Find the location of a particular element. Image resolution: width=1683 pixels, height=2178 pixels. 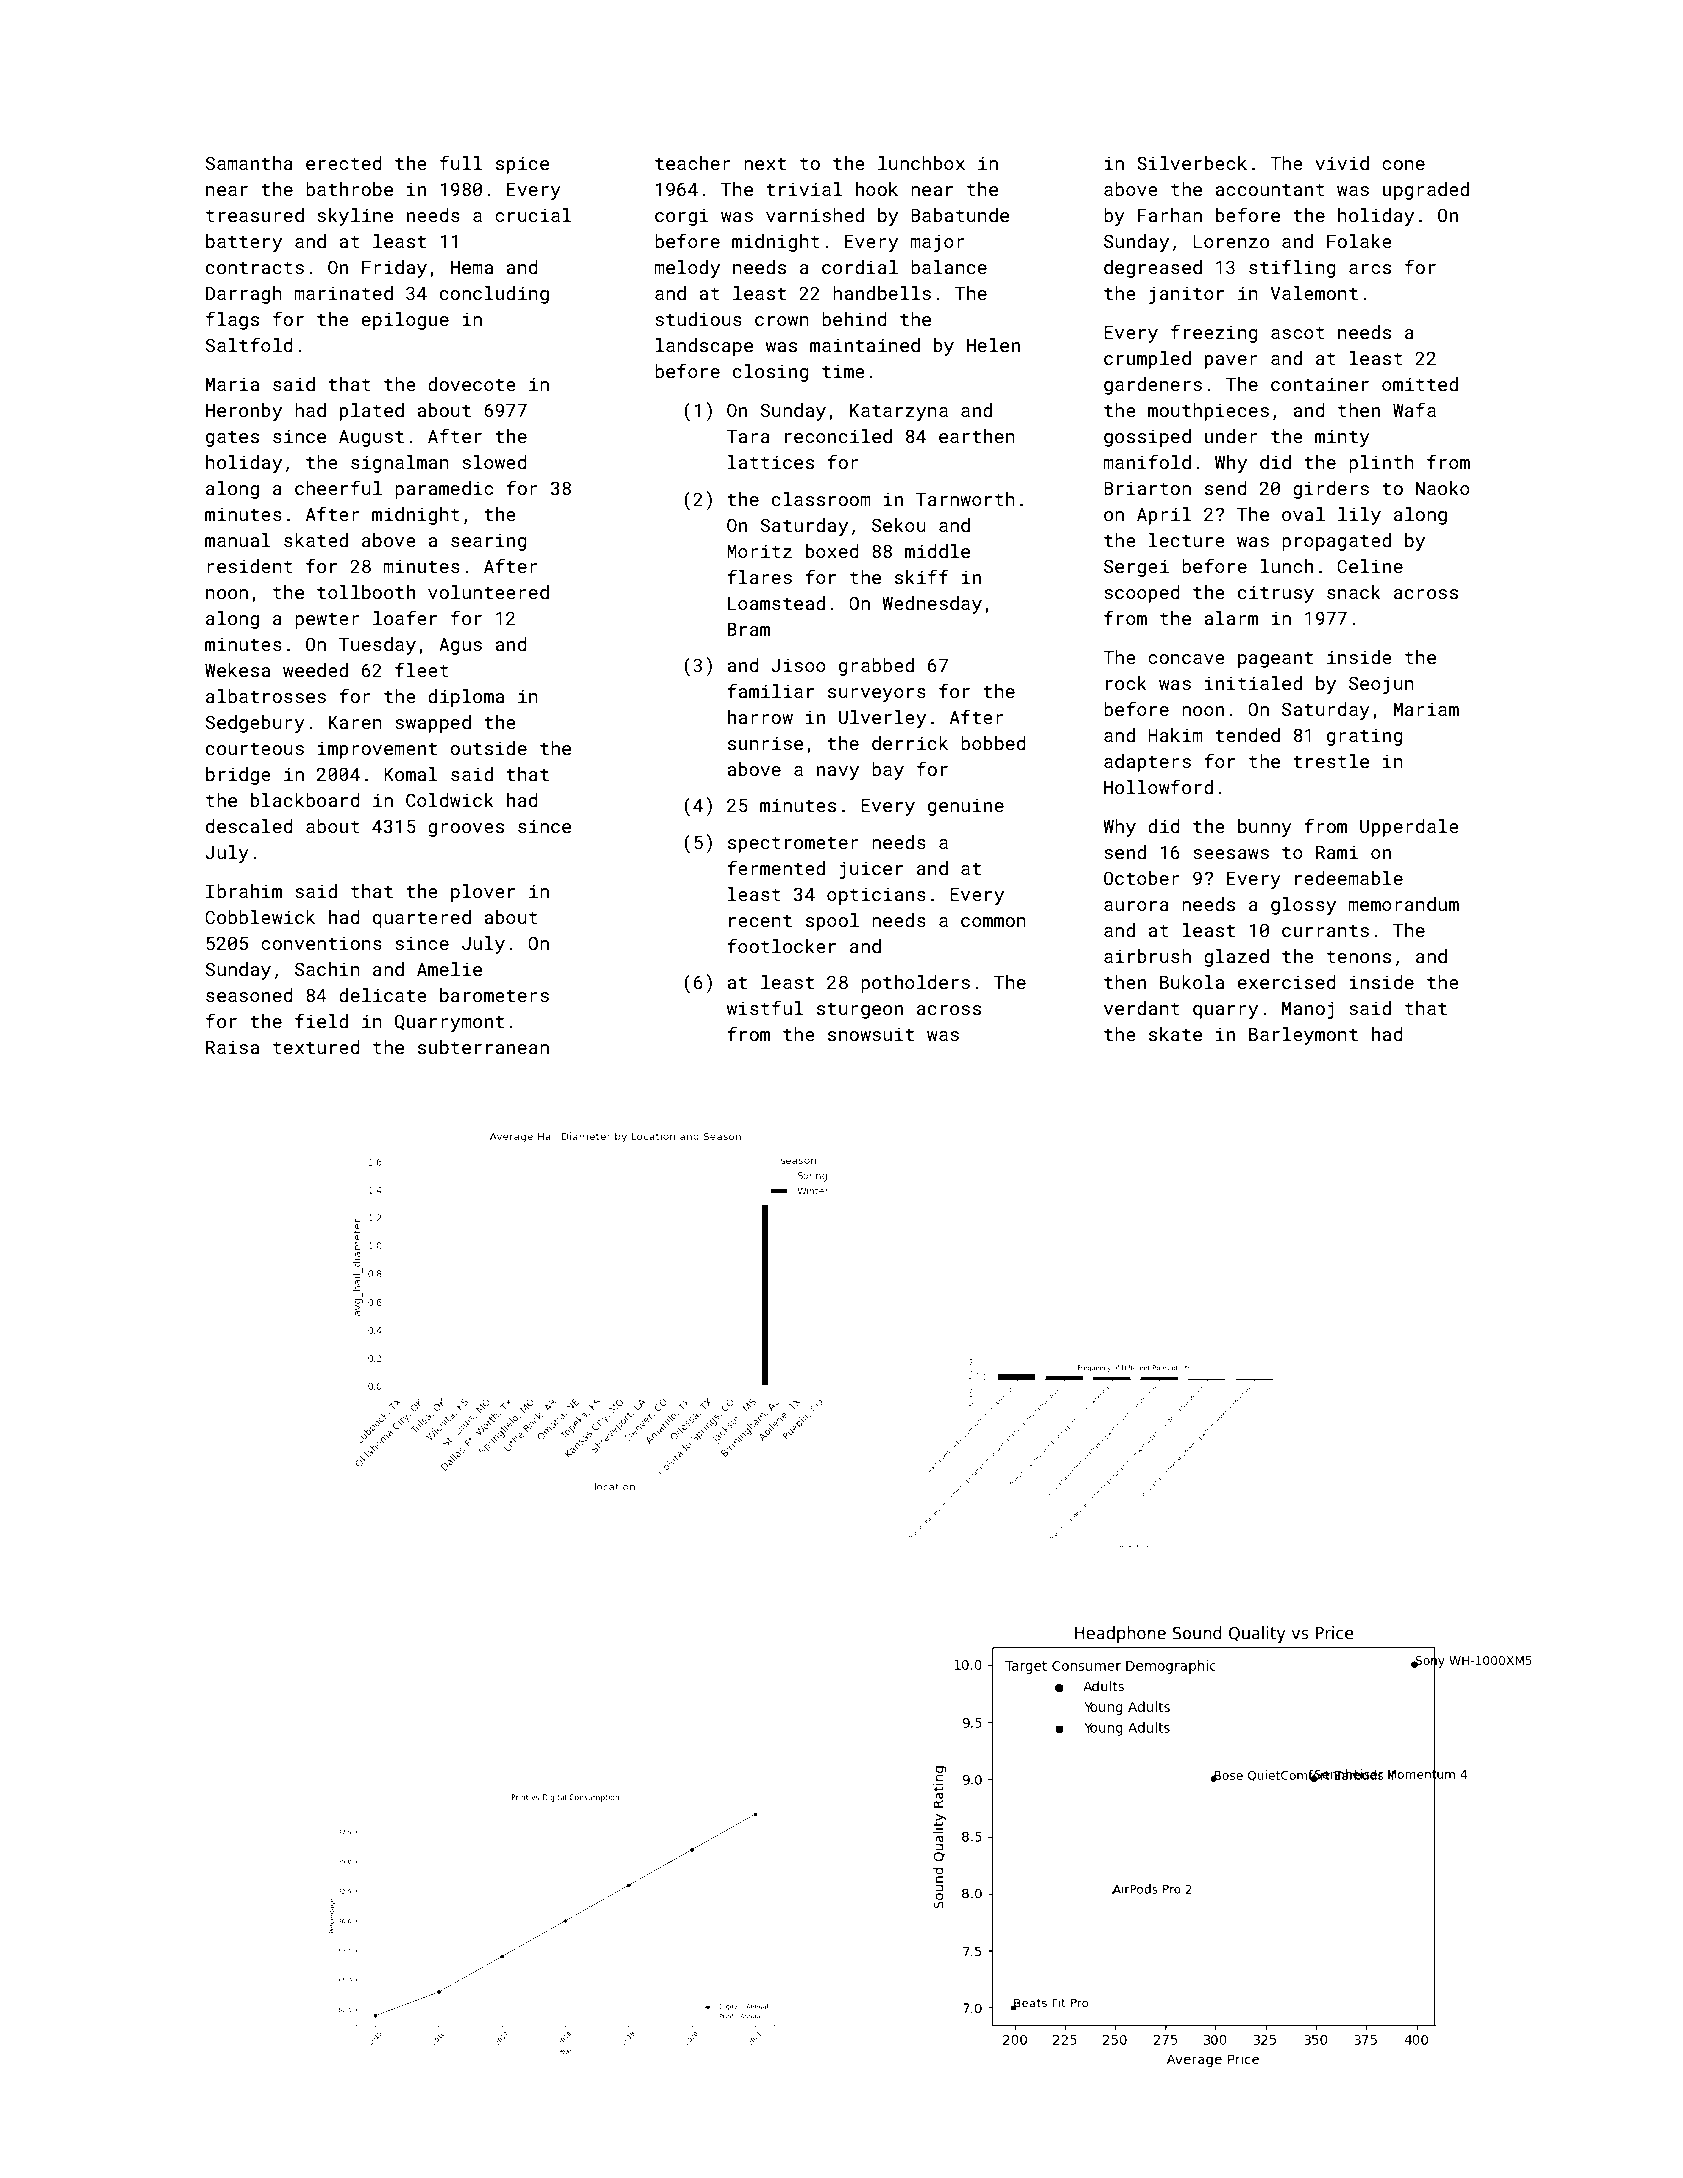

Raisa is located at coordinates (232, 1047).
